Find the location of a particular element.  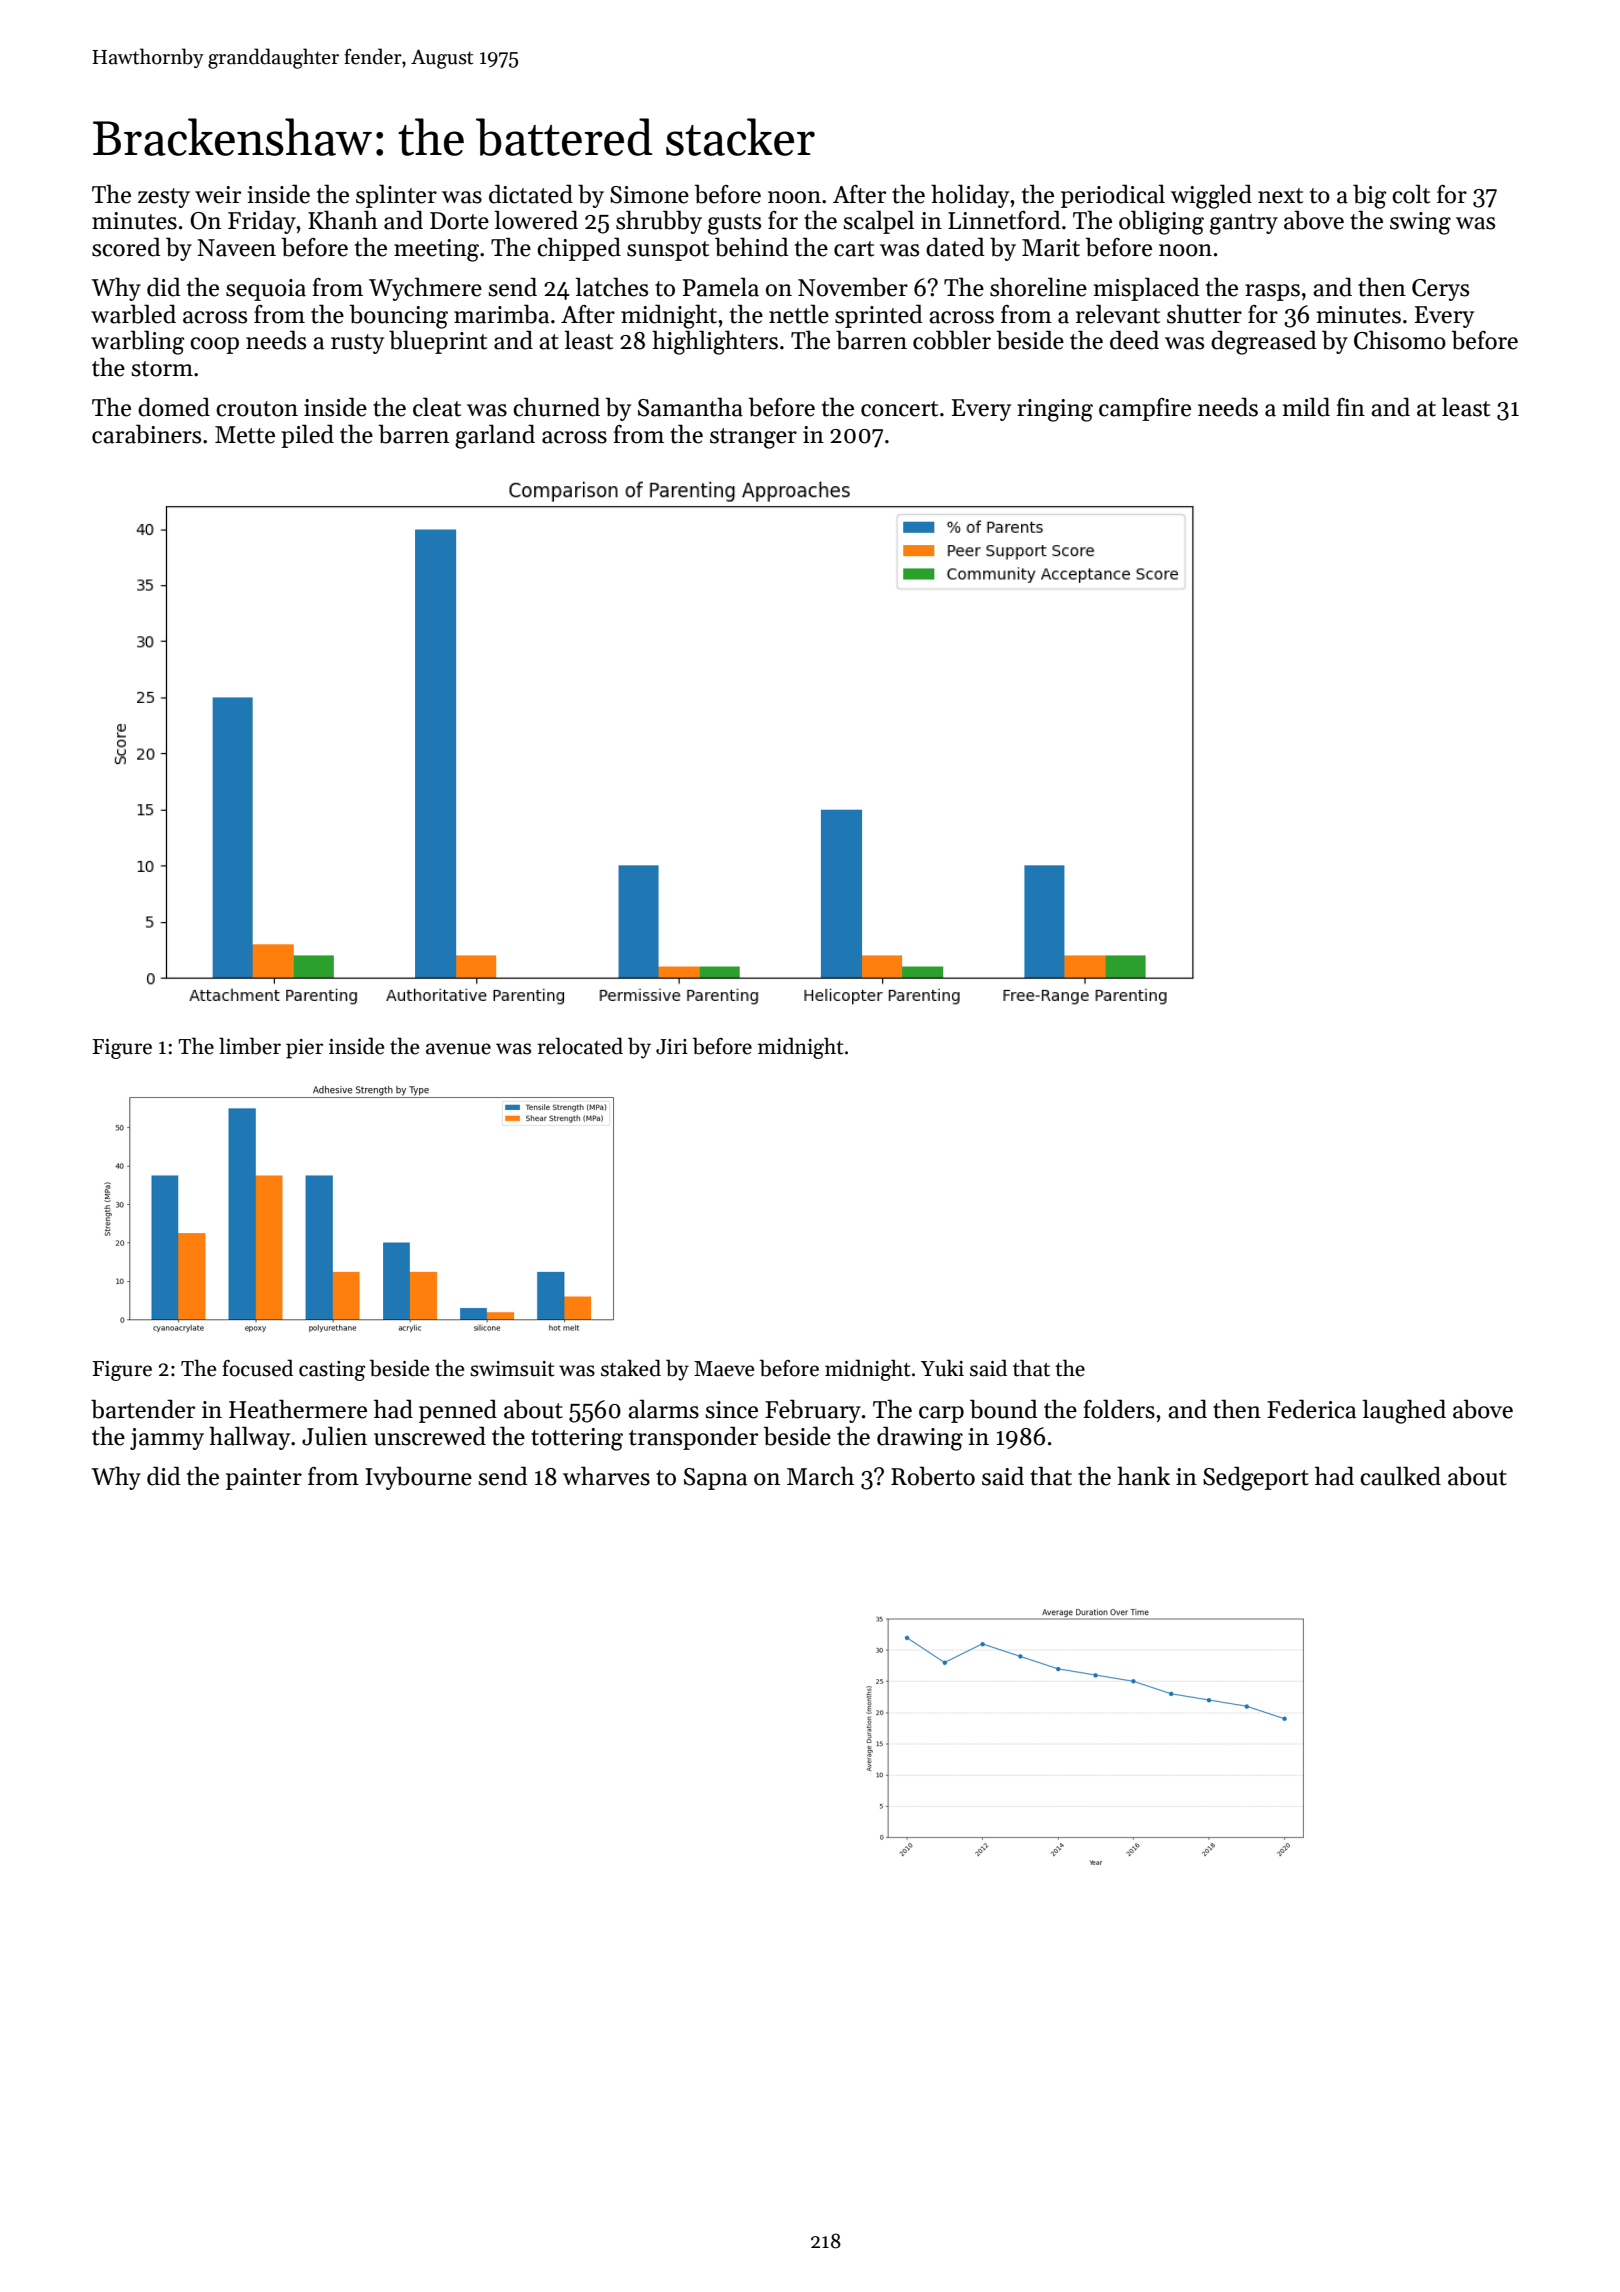

carp is located at coordinates (941, 1414).
